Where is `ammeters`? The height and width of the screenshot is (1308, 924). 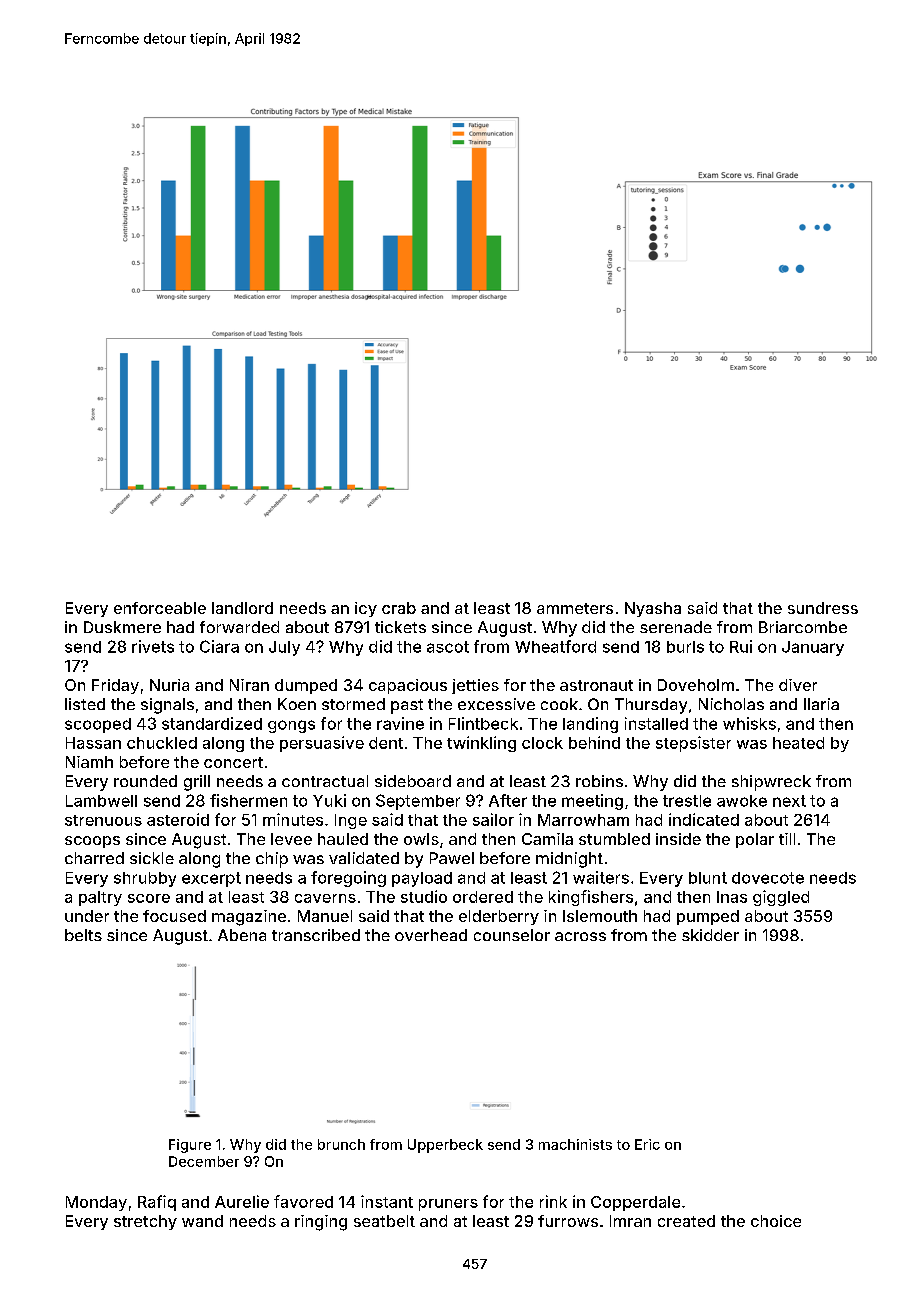
ammeters is located at coordinates (575, 608).
